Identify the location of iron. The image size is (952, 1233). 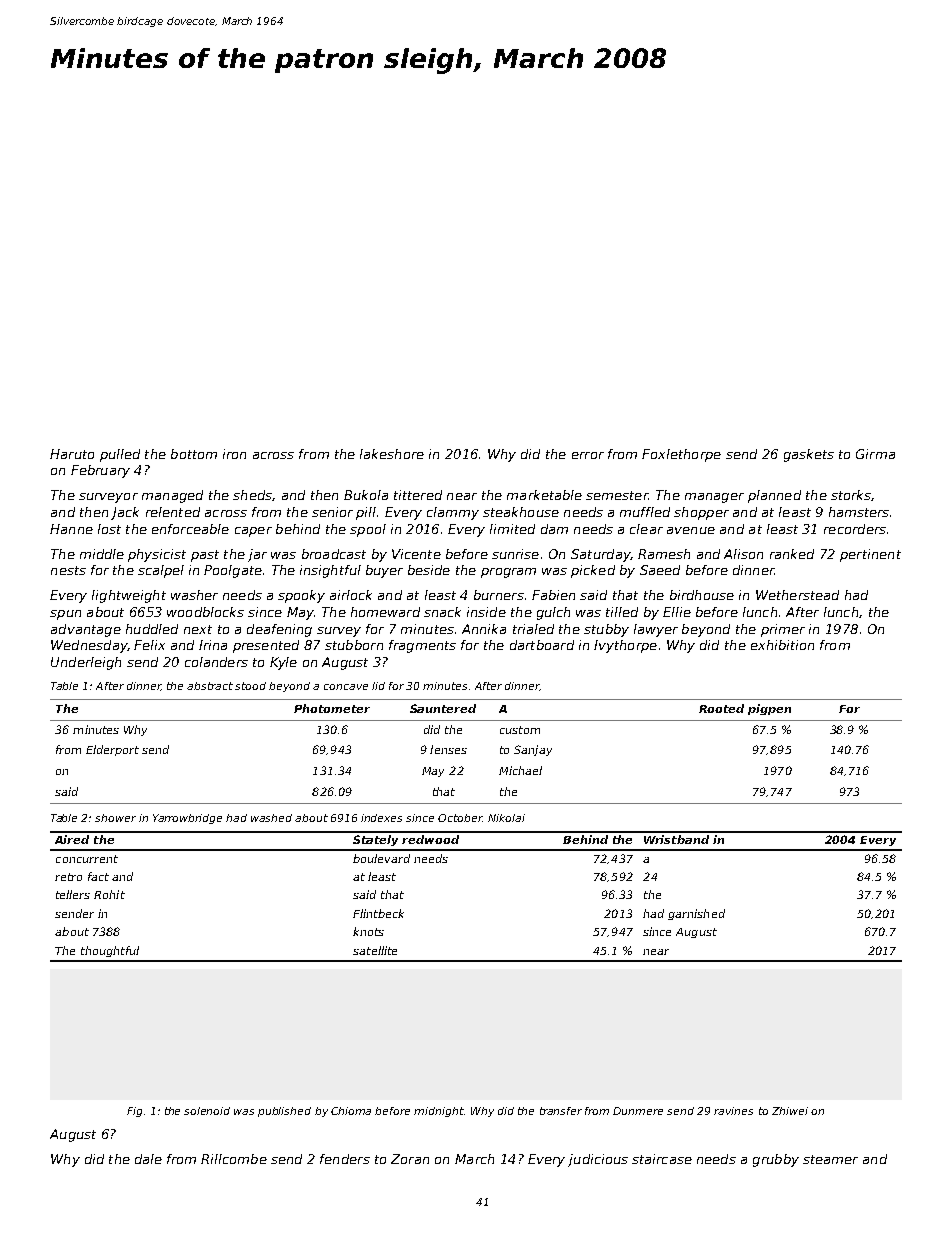
(234, 454).
